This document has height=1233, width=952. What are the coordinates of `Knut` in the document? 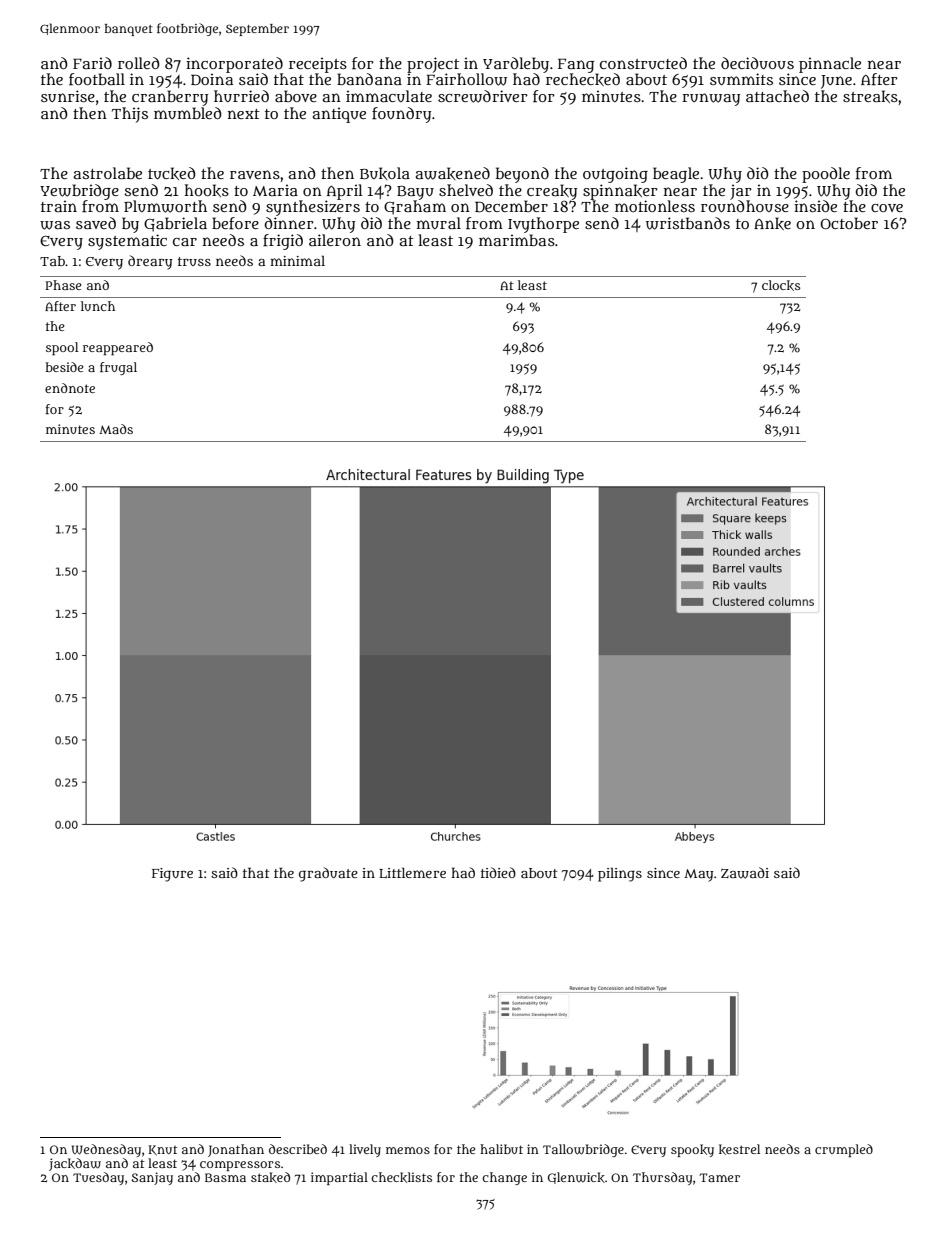 It's located at (163, 1150).
